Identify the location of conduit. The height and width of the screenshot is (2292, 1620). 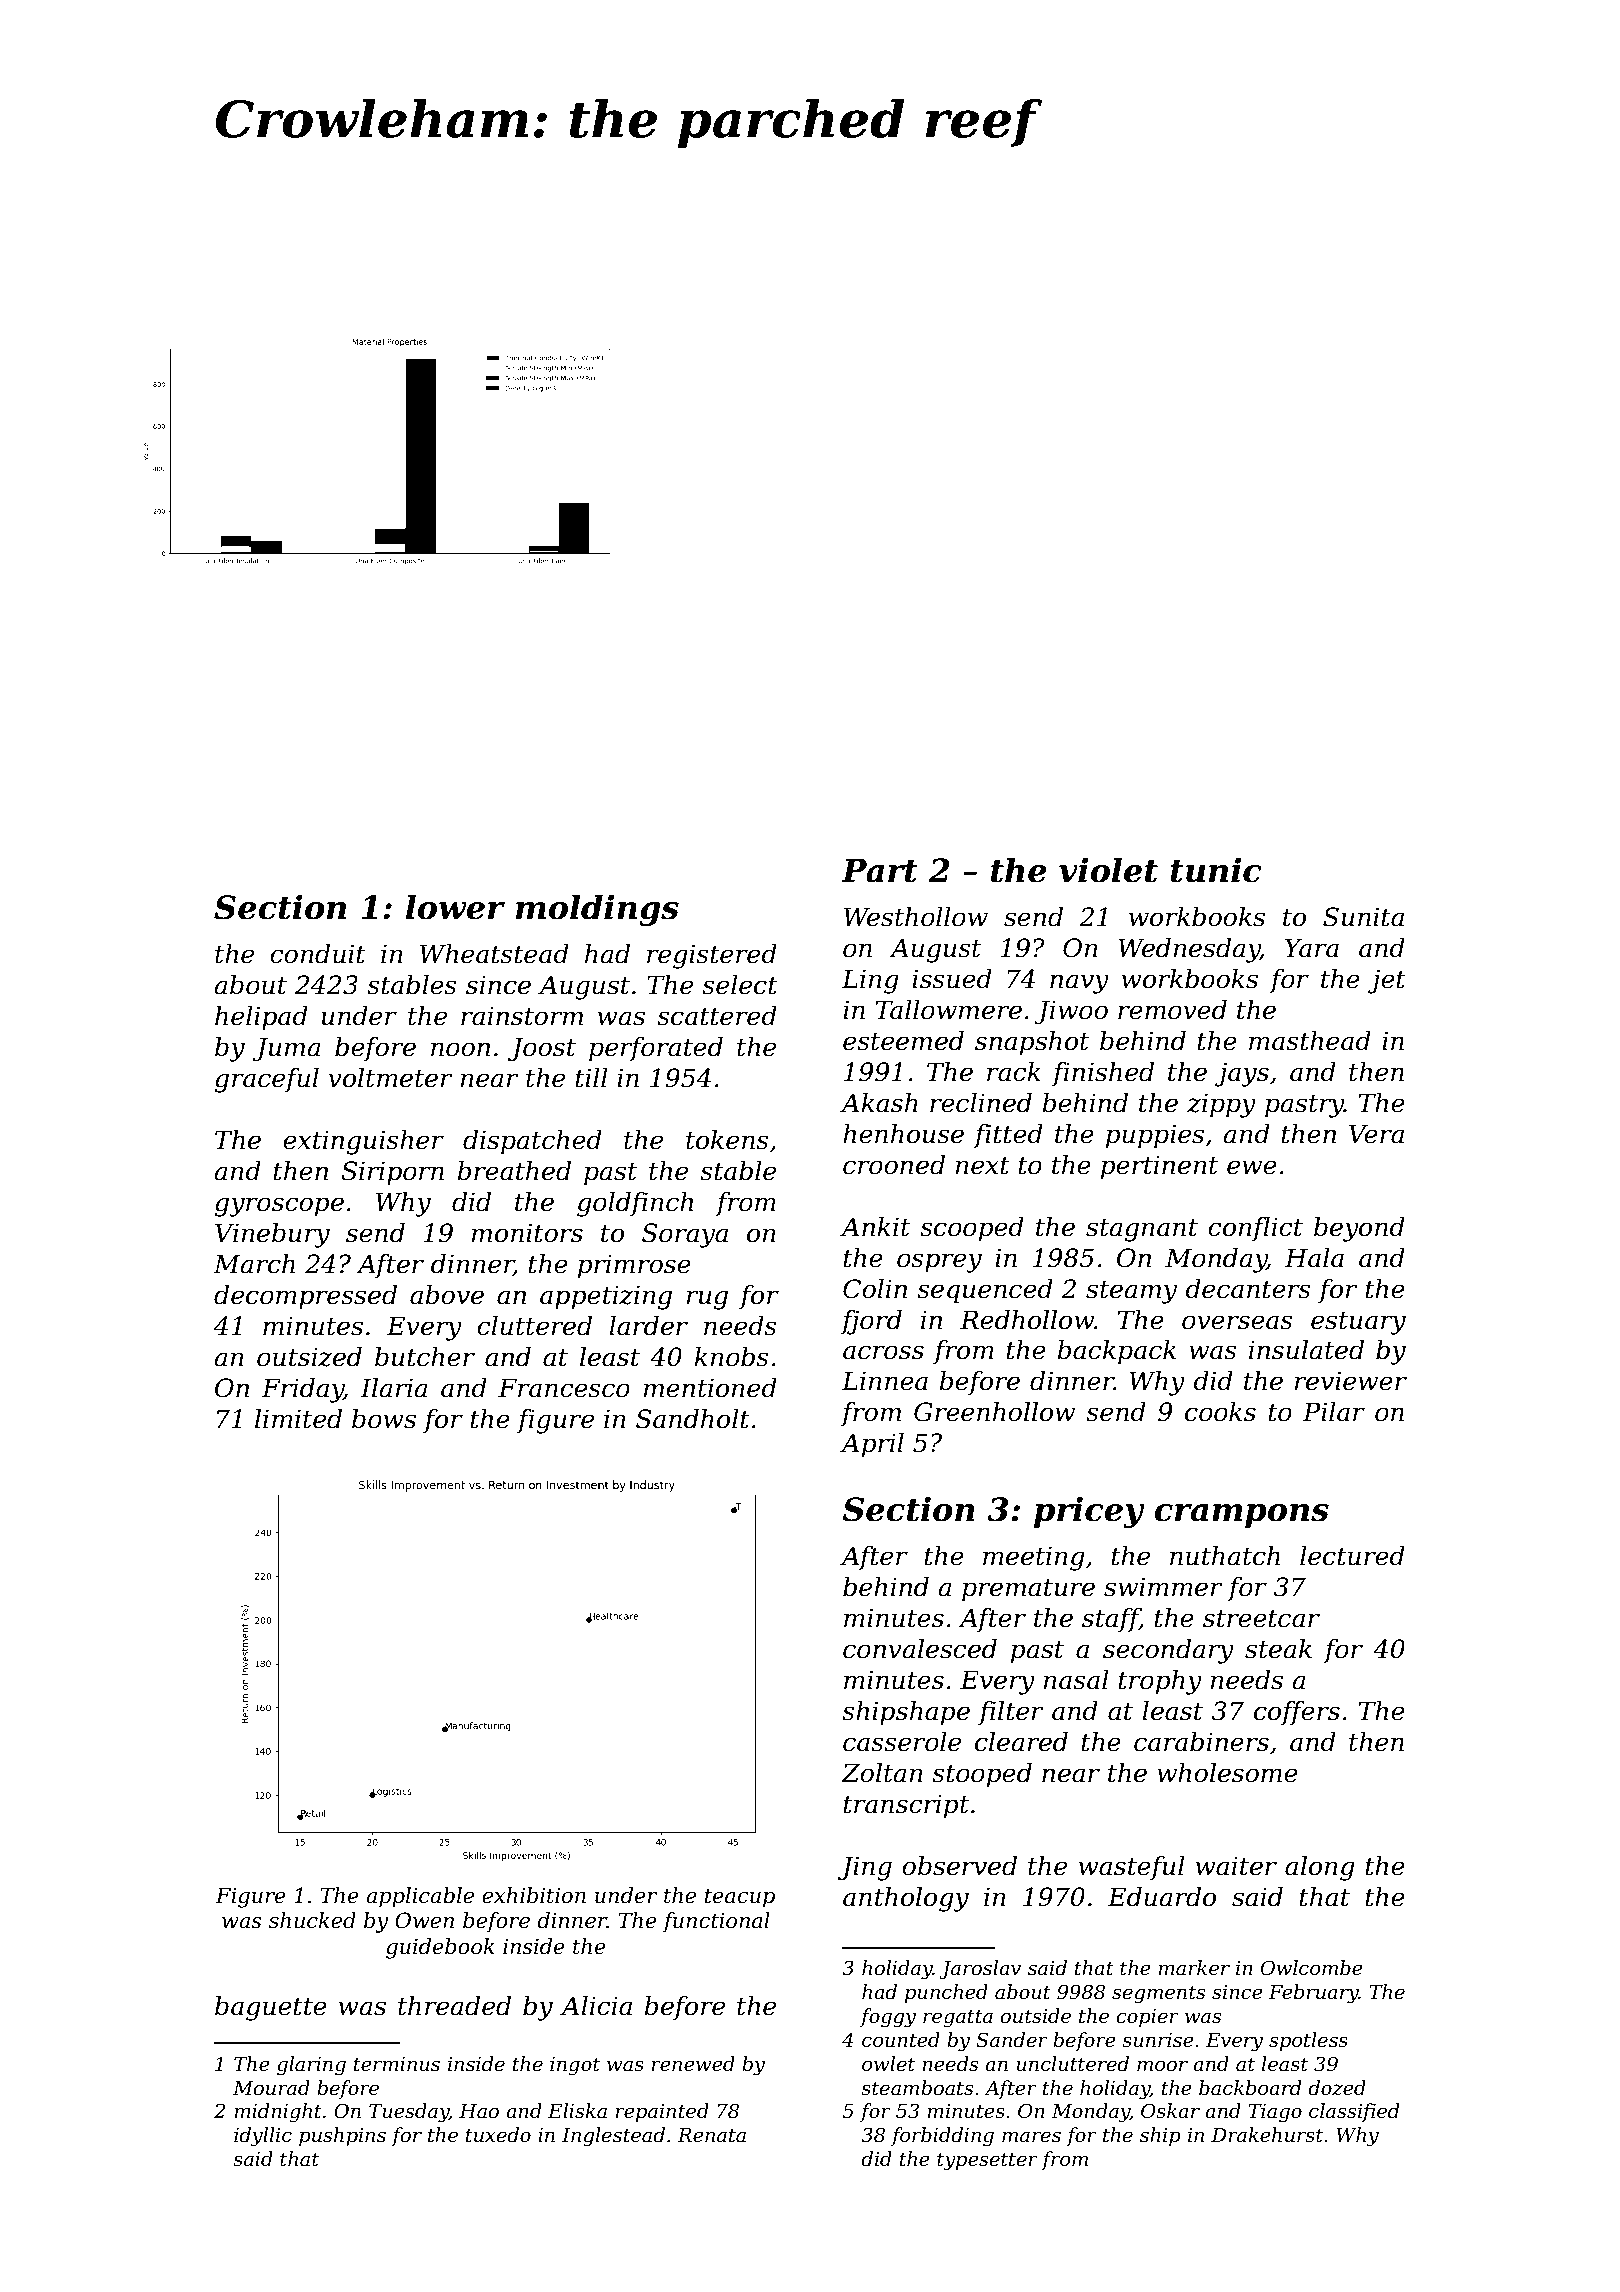
(318, 954).
